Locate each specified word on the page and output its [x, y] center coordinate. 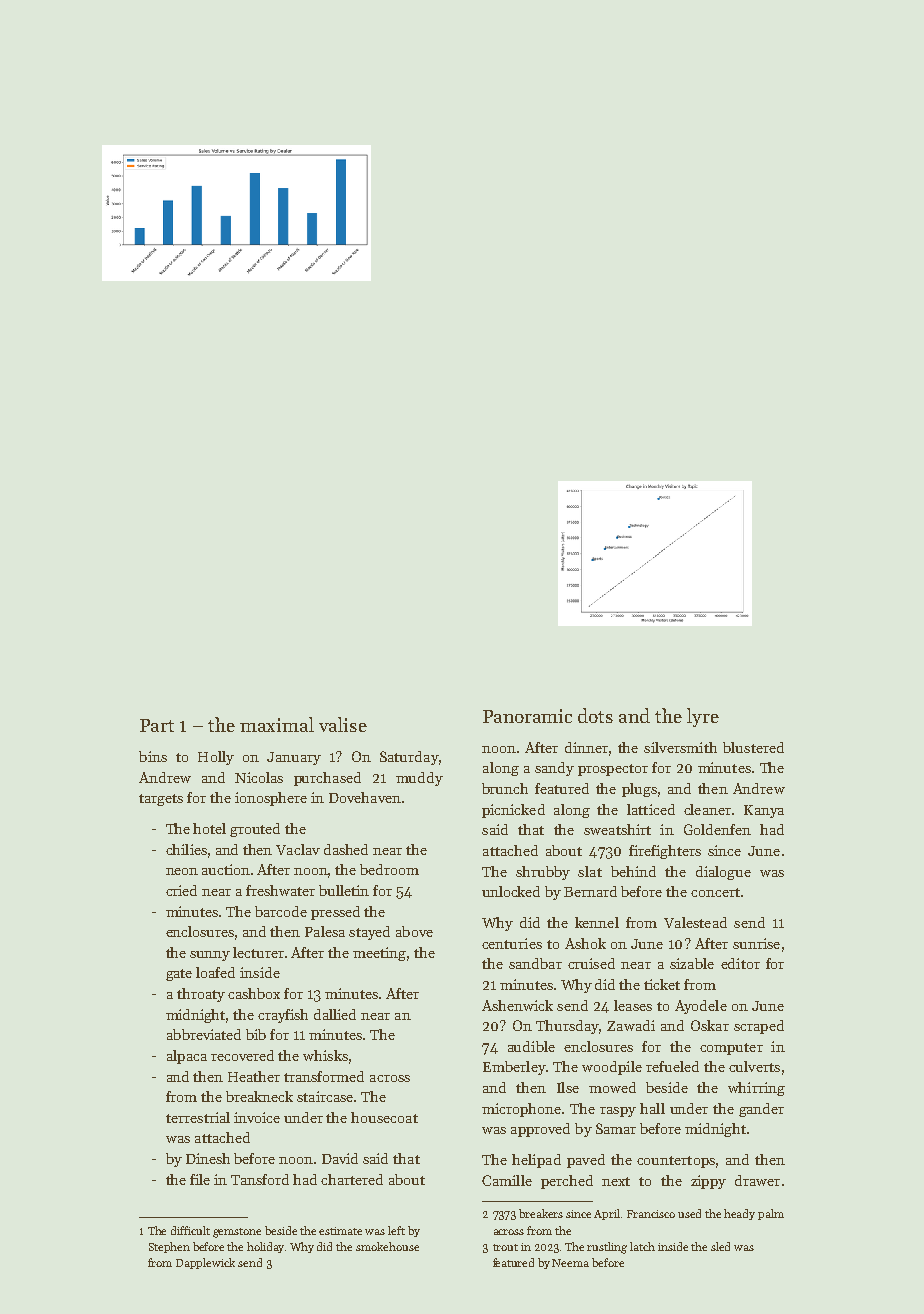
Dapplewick [205, 1263]
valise [343, 724]
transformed [324, 1076]
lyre [703, 717]
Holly [216, 758]
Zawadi [631, 1025]
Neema [570, 1263]
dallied [335, 1014]
